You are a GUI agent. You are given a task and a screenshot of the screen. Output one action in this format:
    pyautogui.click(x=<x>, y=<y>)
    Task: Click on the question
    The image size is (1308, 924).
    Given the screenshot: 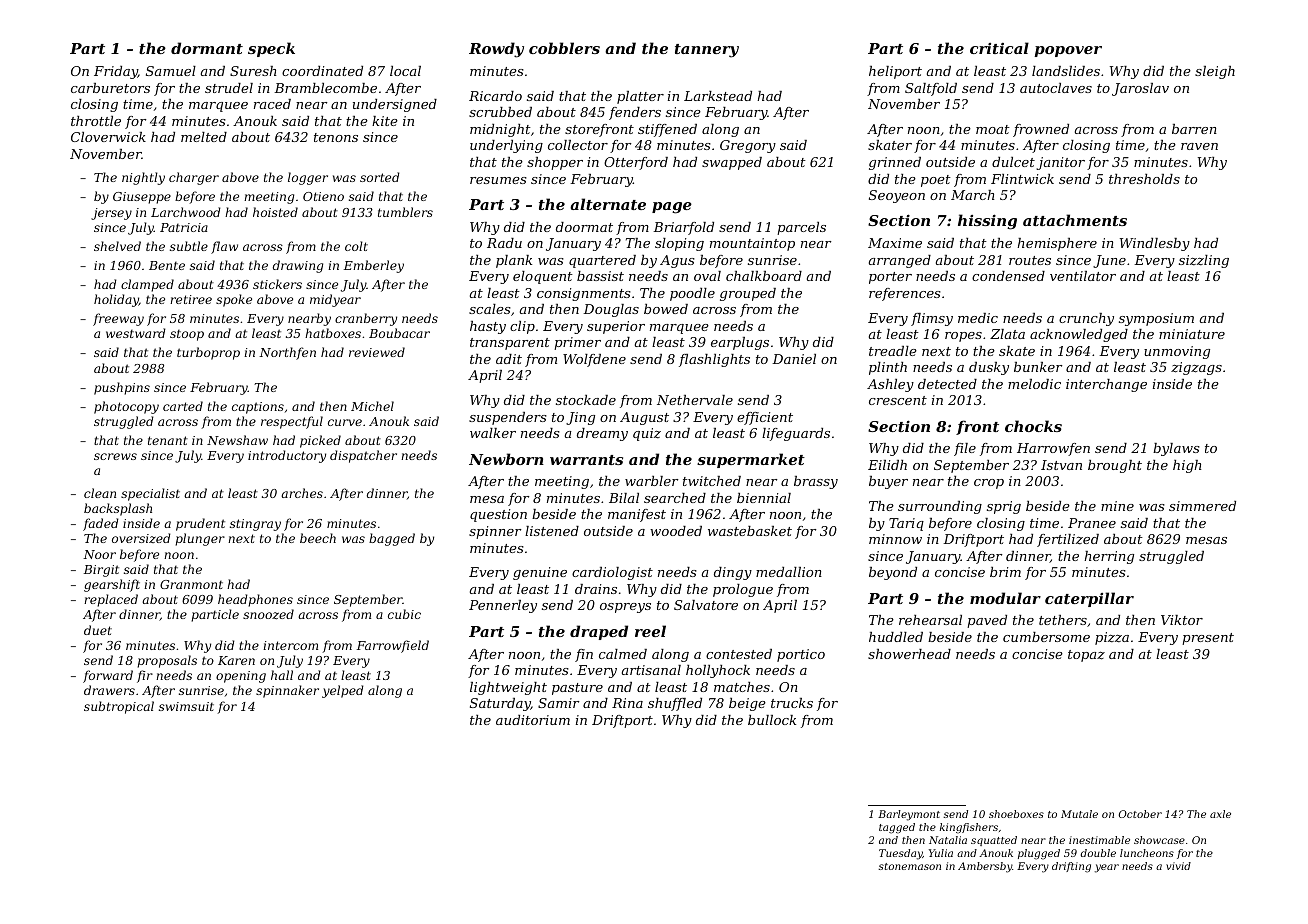 What is the action you would take?
    pyautogui.click(x=498, y=515)
